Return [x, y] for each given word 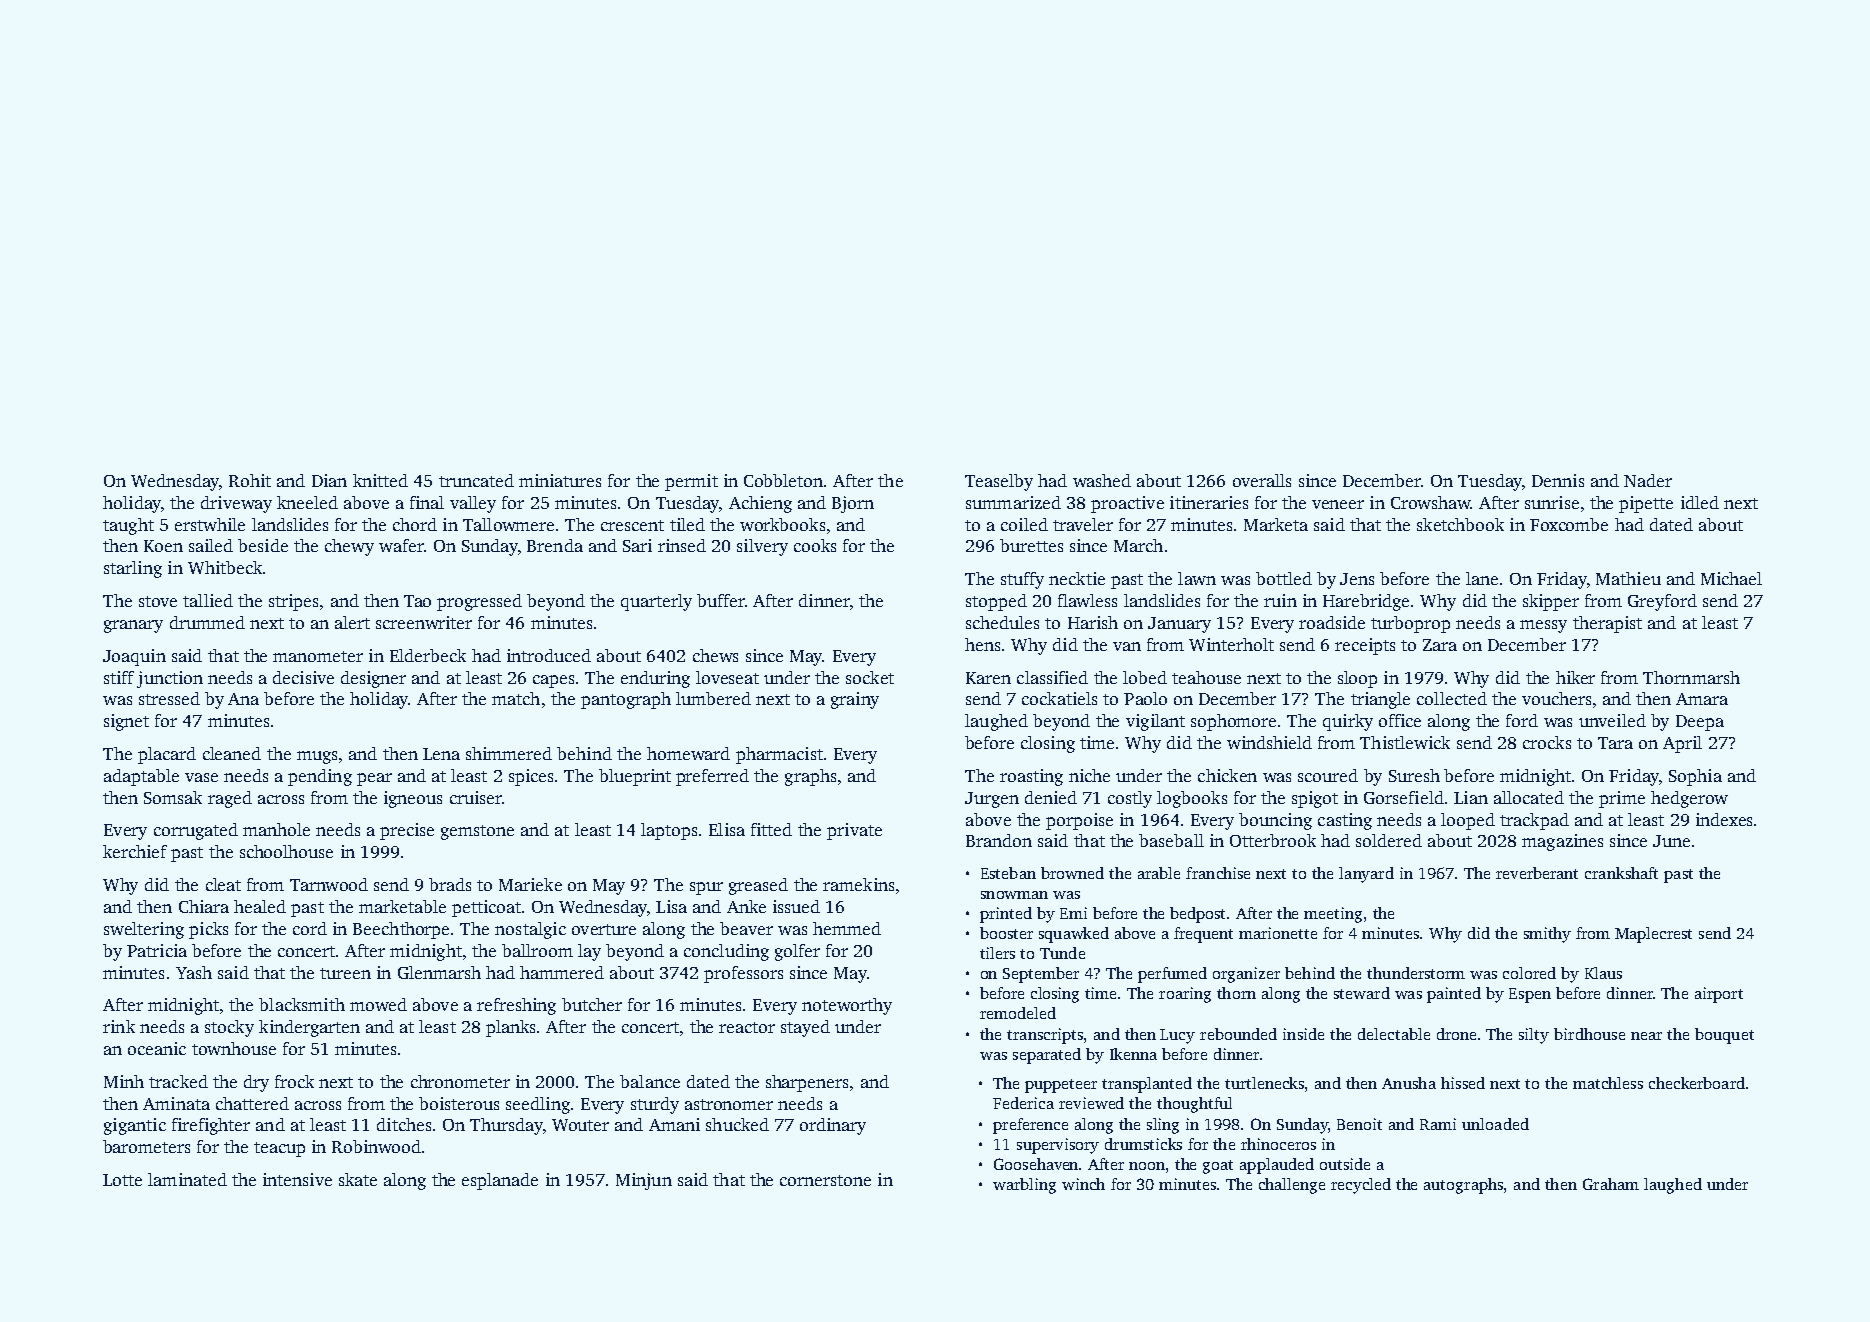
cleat [223, 884]
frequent [1203, 935]
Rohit [250, 480]
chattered [252, 1103]
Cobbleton [783, 480]
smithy [1547, 935]
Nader [1648, 480]
